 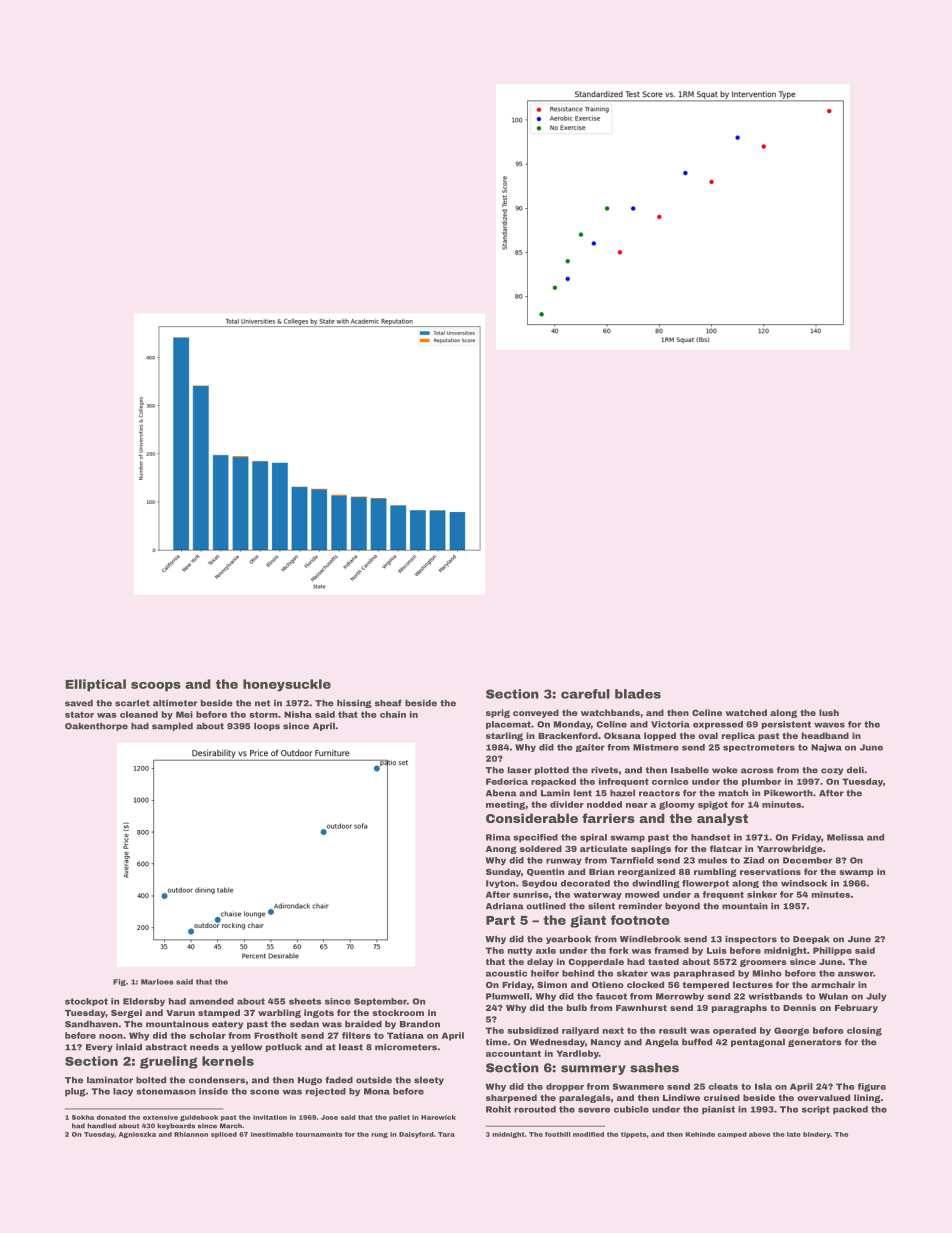 What do you see at coordinates (137, 1135) in the image?
I see `Agnieszka` at bounding box center [137, 1135].
